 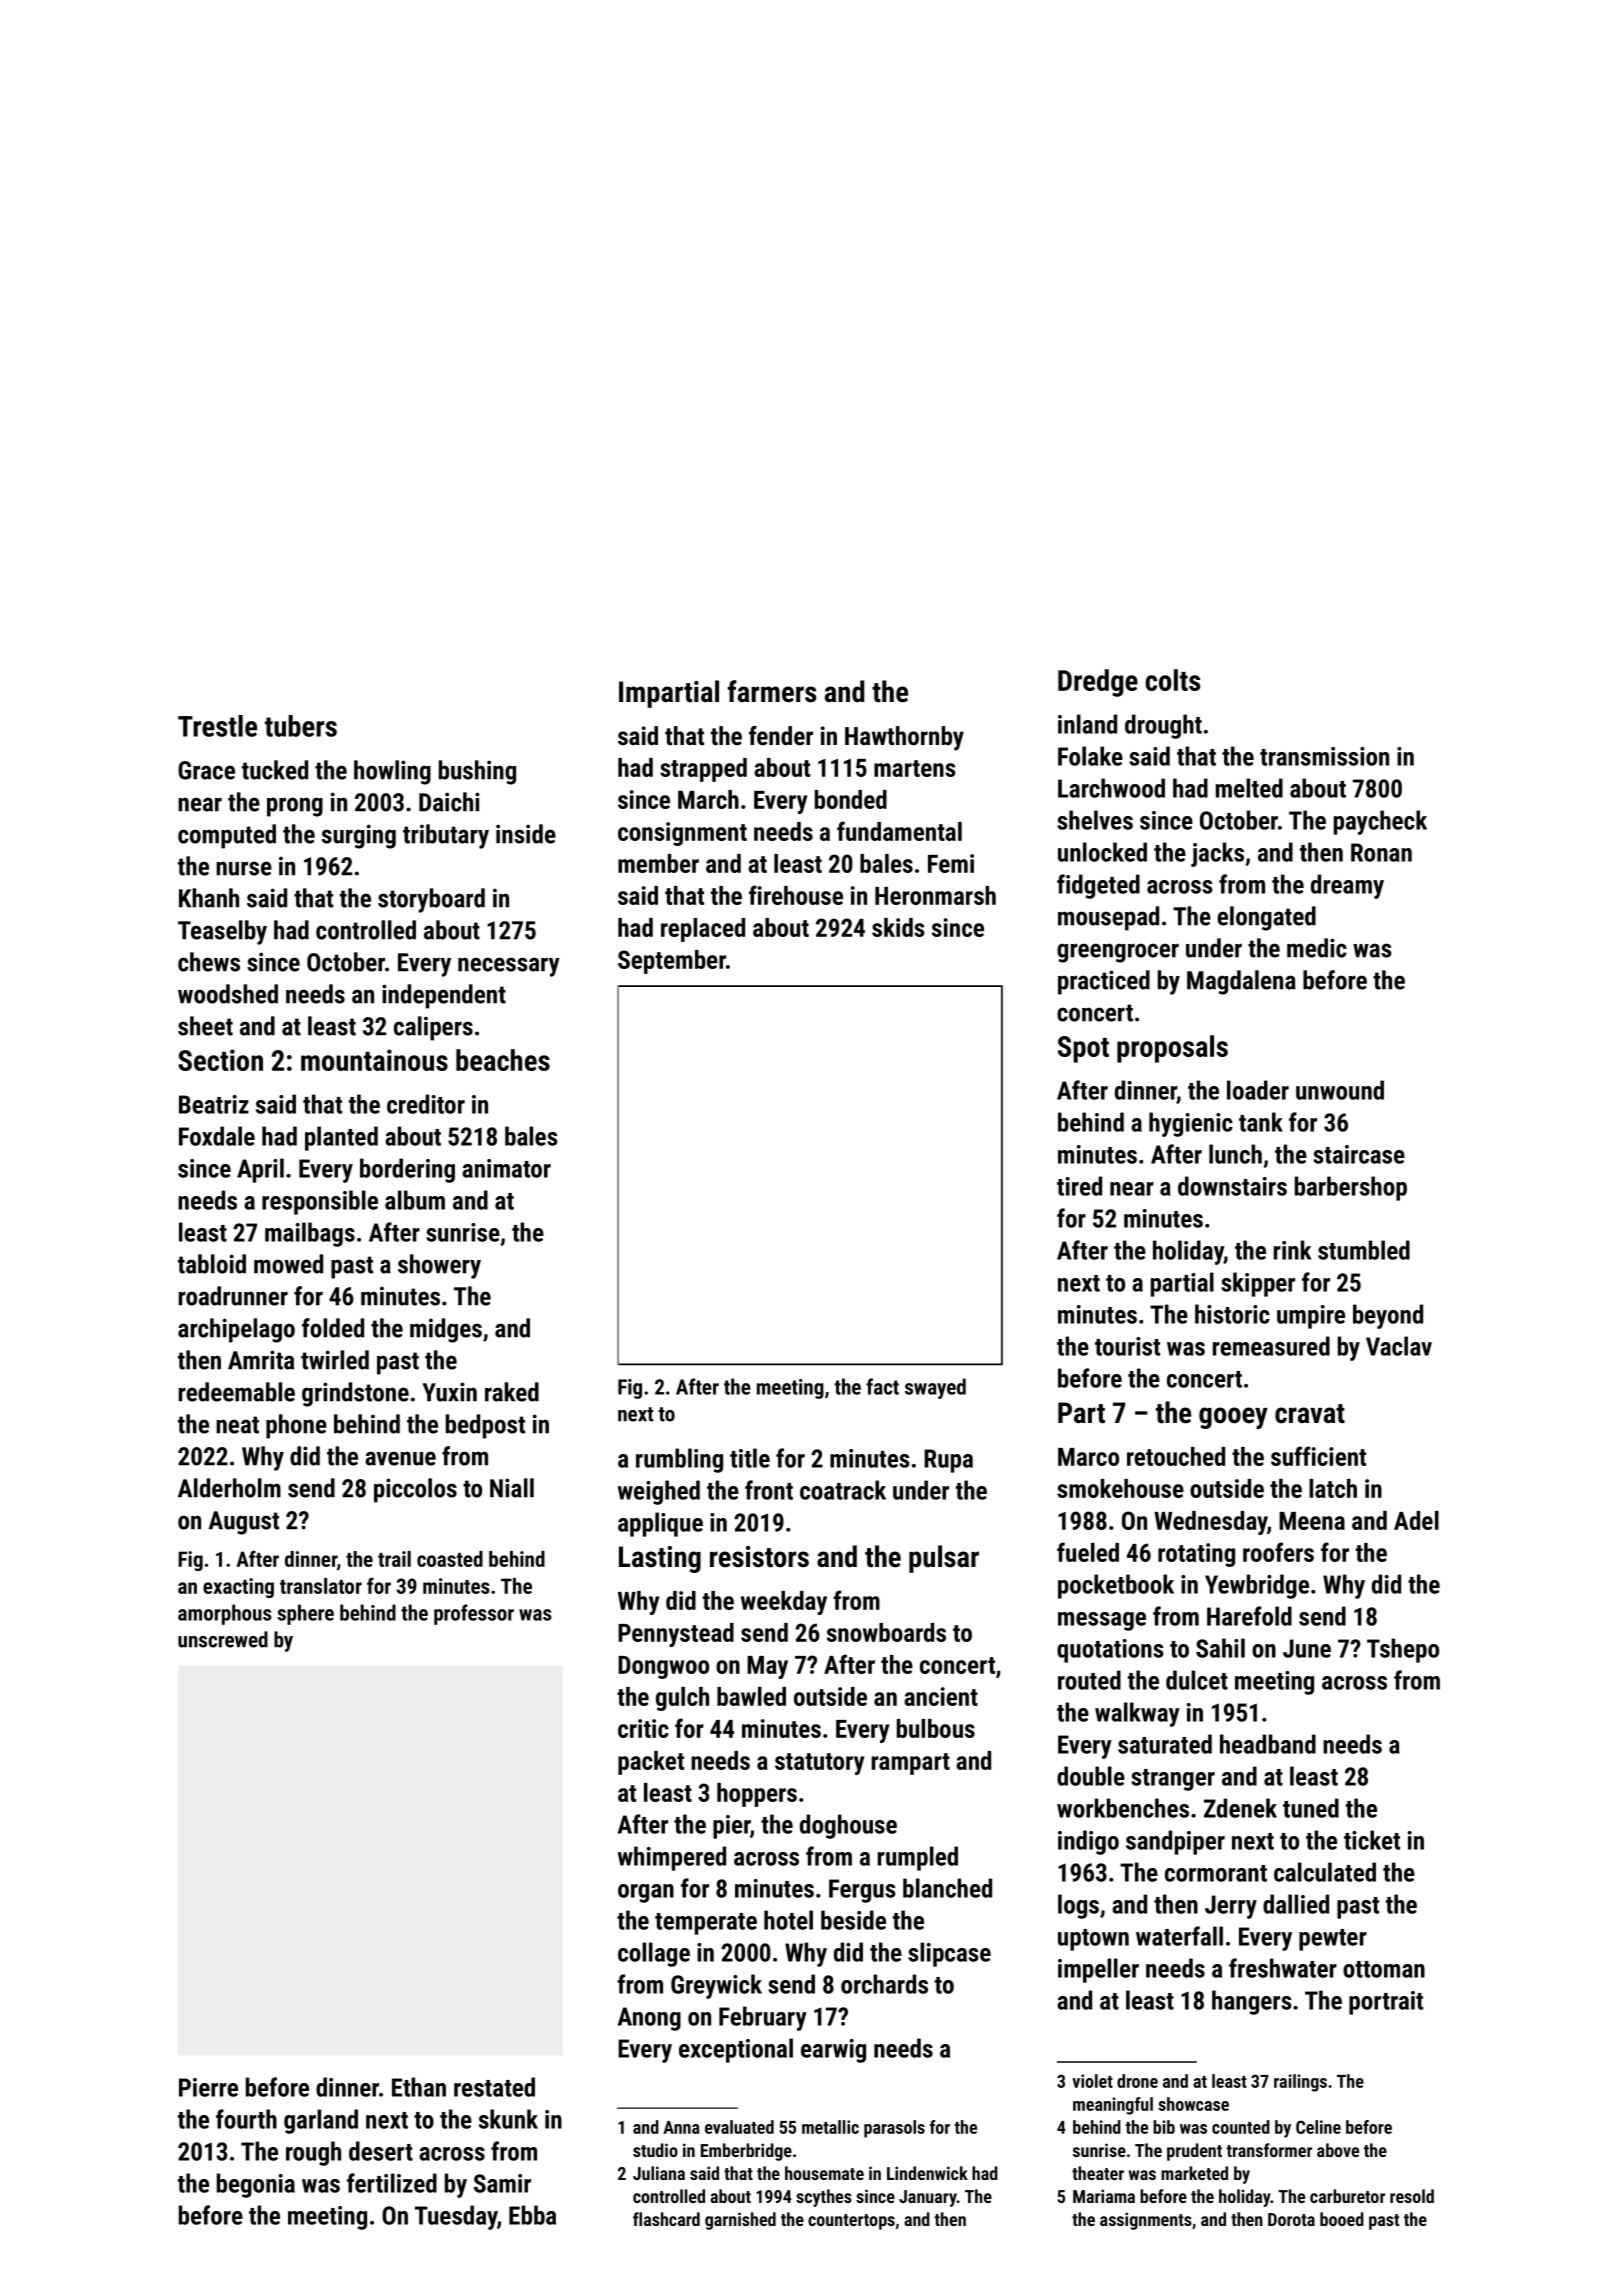 What do you see at coordinates (751, 1696) in the image?
I see `bawled` at bounding box center [751, 1696].
